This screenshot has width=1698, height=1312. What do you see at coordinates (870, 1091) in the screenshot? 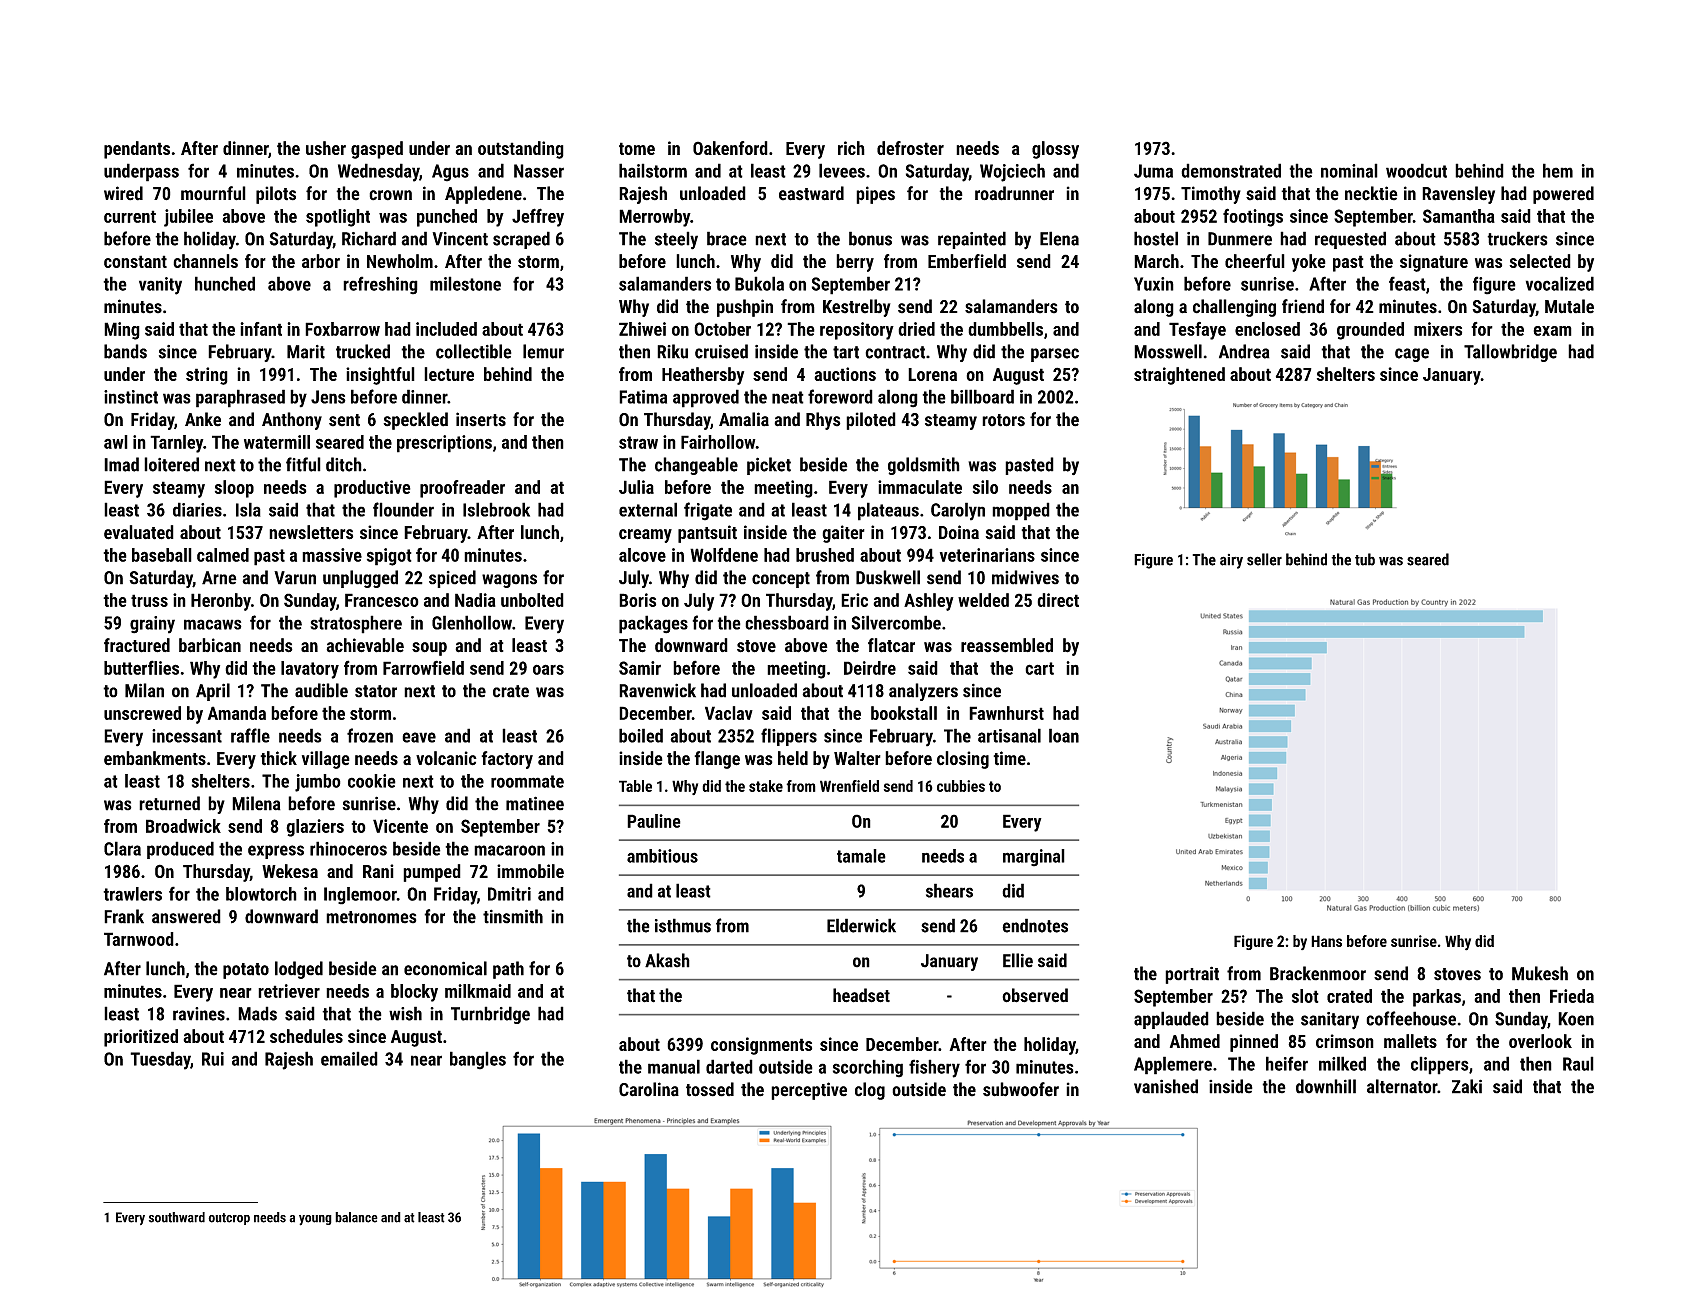
I see `clog` at bounding box center [870, 1091].
